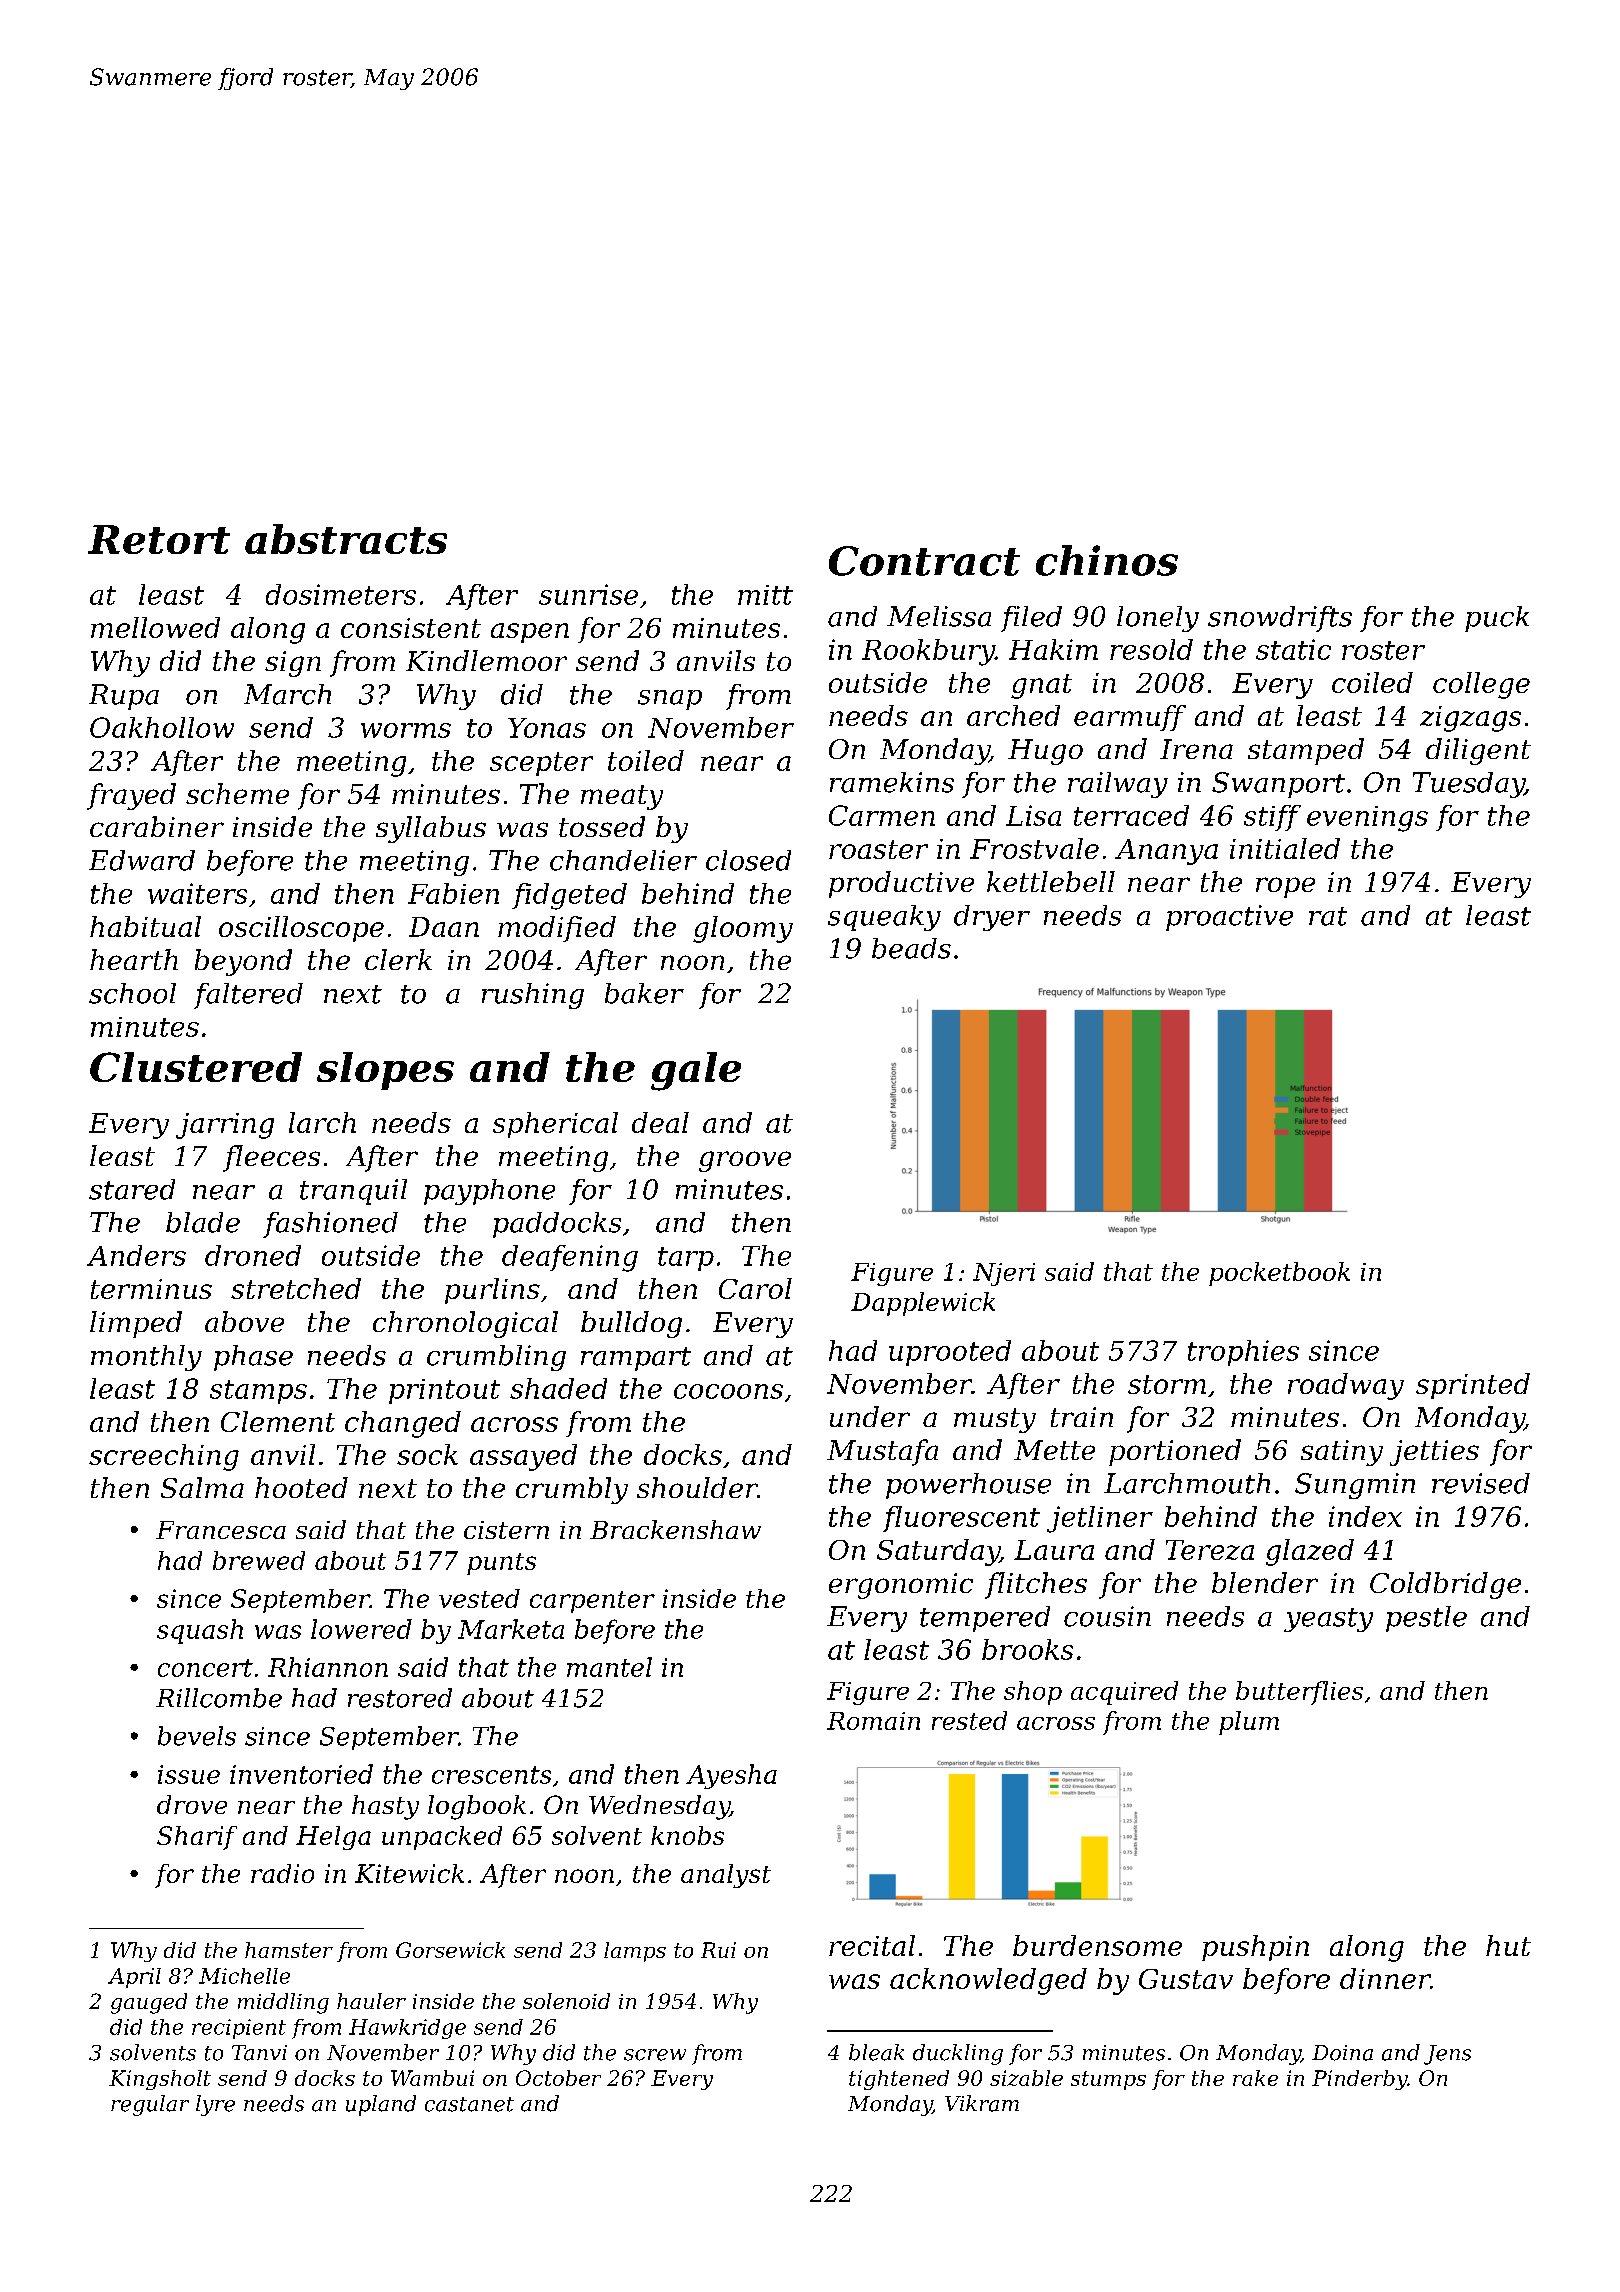 The width and height of the image is (1620, 2292). Describe the element at coordinates (950, 1353) in the image. I see `uprooted` at that location.
